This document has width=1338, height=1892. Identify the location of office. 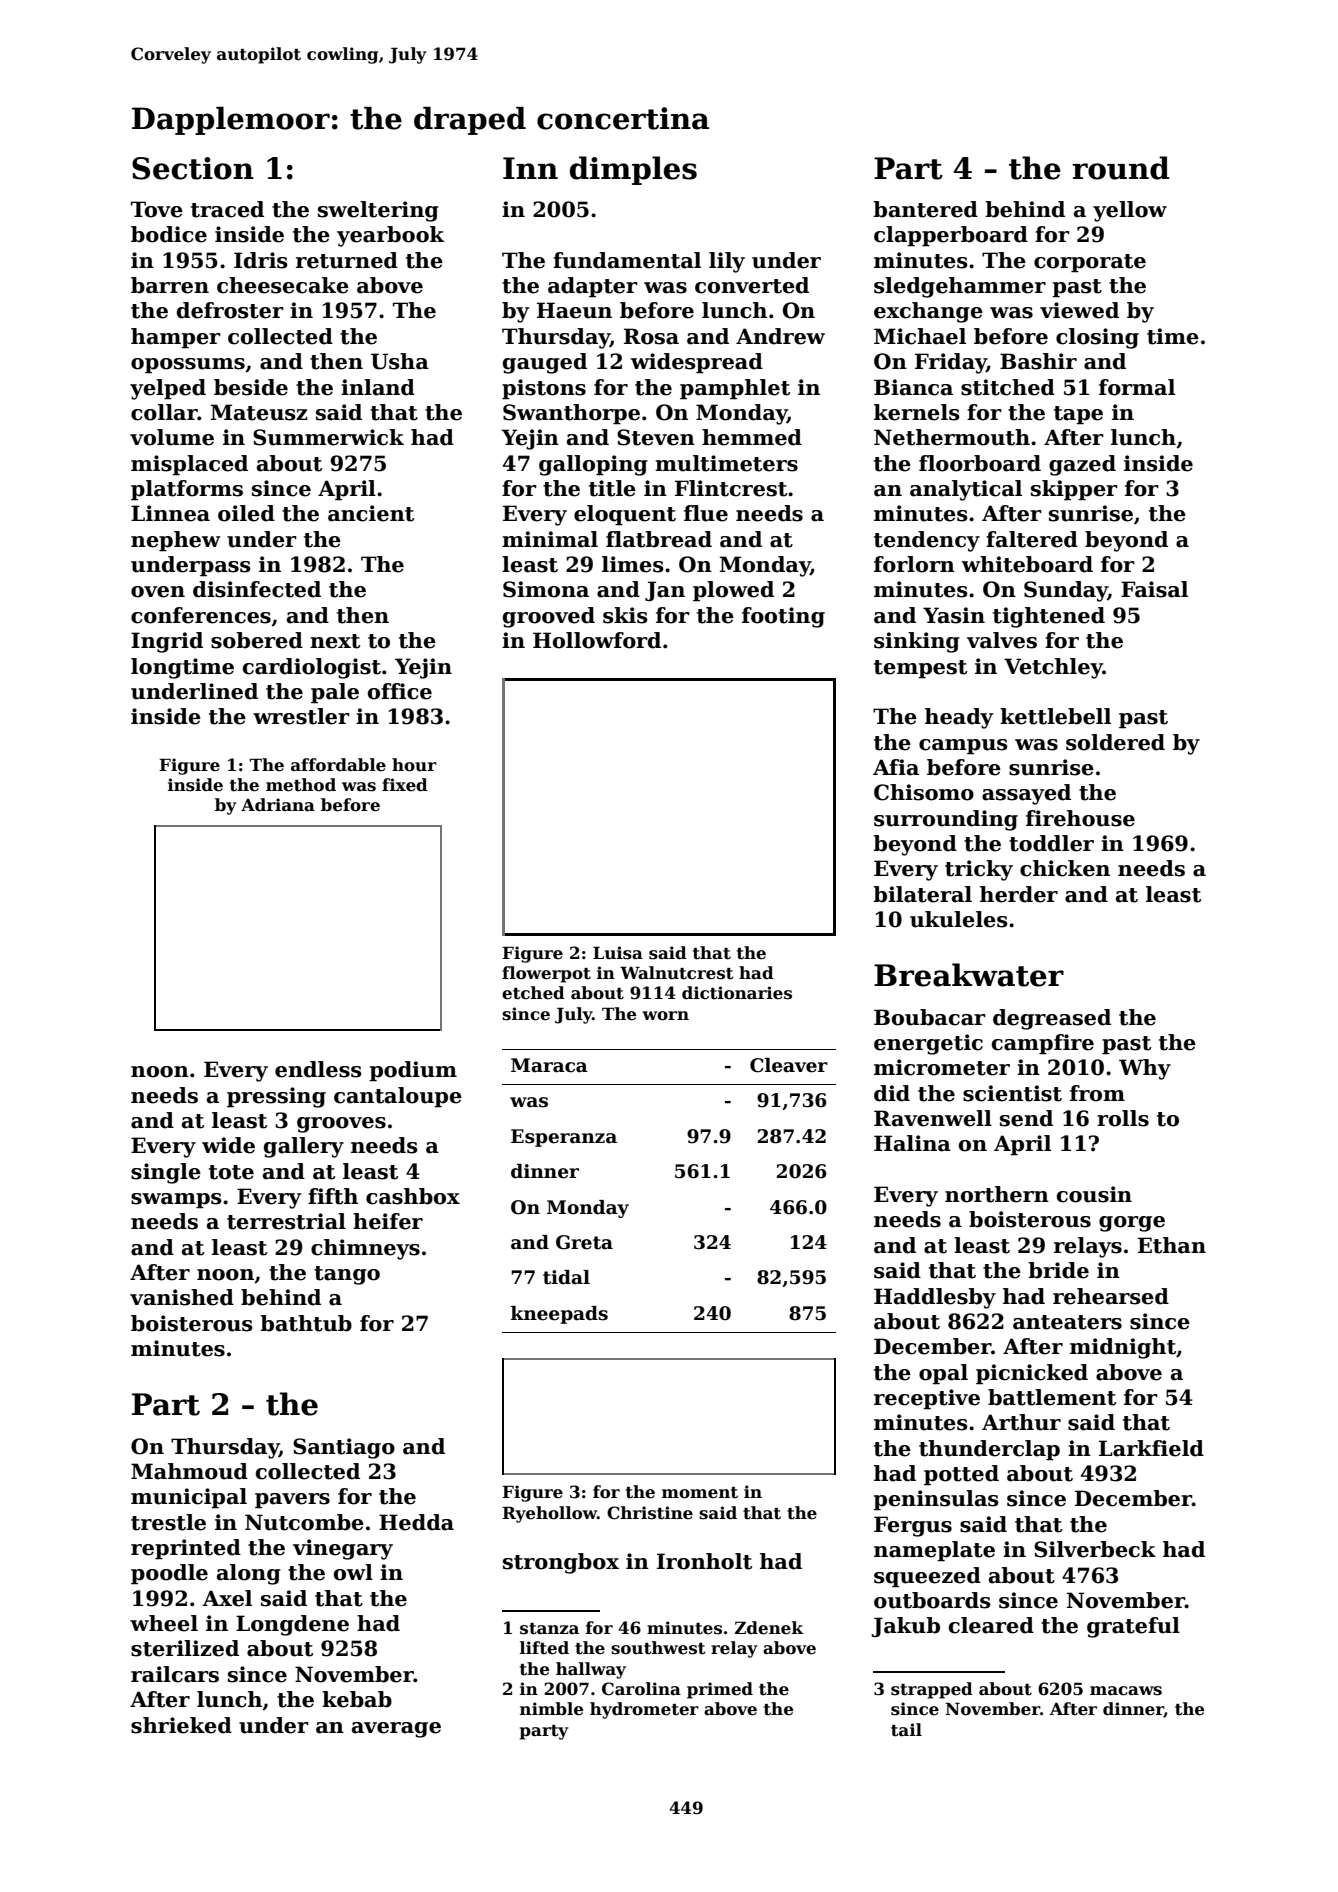
(400, 691).
